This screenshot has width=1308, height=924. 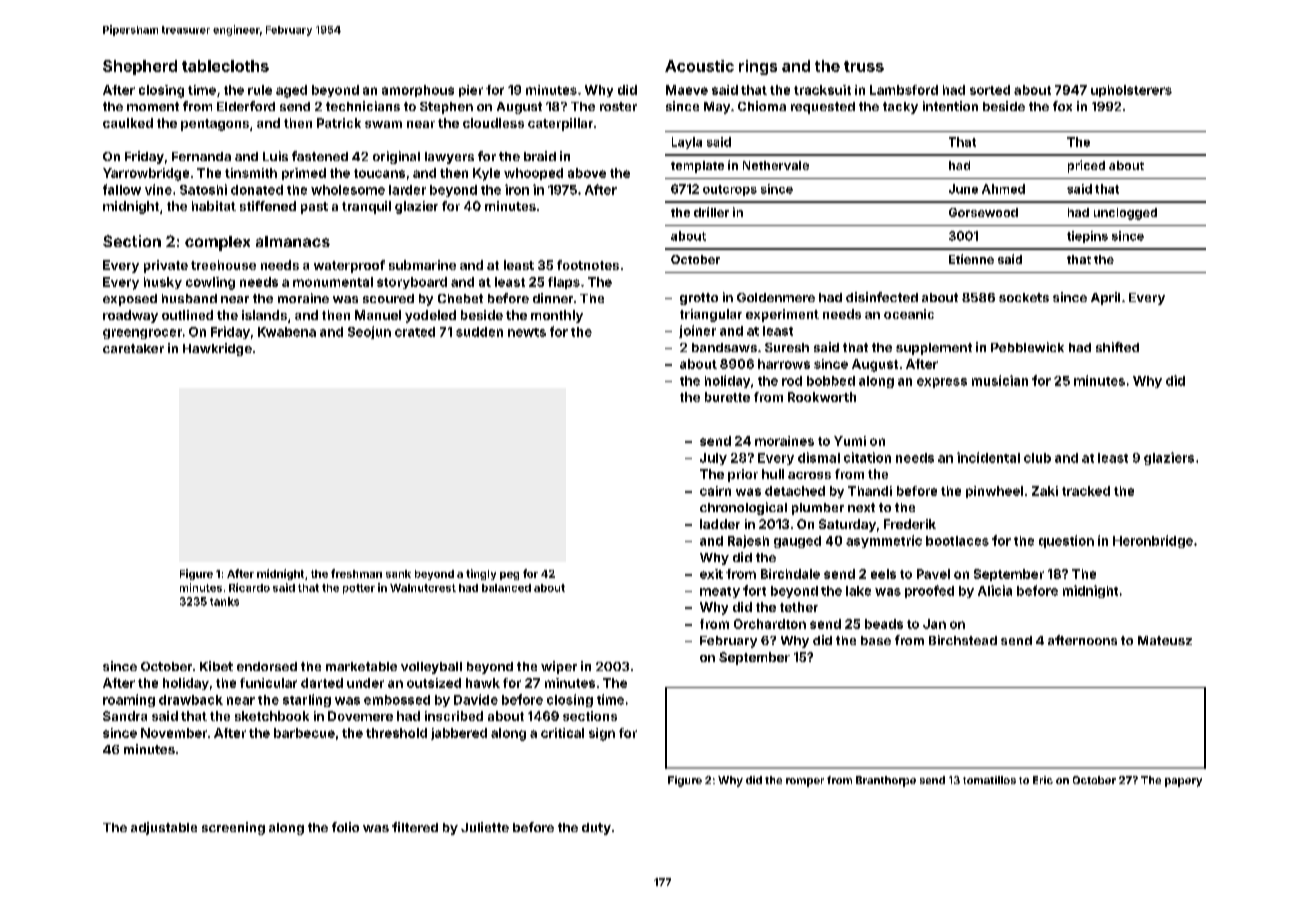 What do you see at coordinates (776, 297) in the screenshot?
I see `Goldenmere` at bounding box center [776, 297].
